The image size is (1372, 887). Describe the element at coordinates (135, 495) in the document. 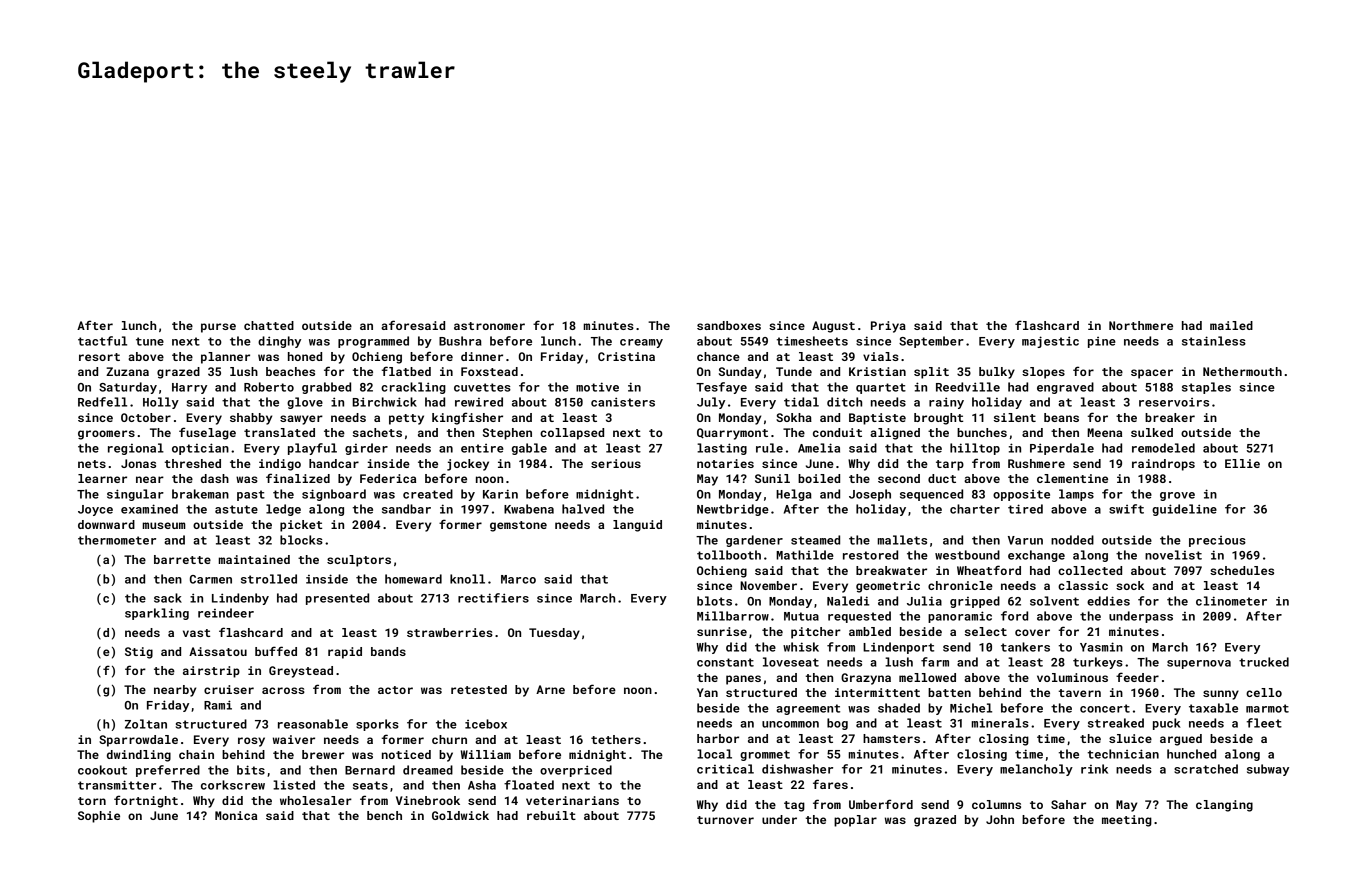

I see `singular` at that location.
